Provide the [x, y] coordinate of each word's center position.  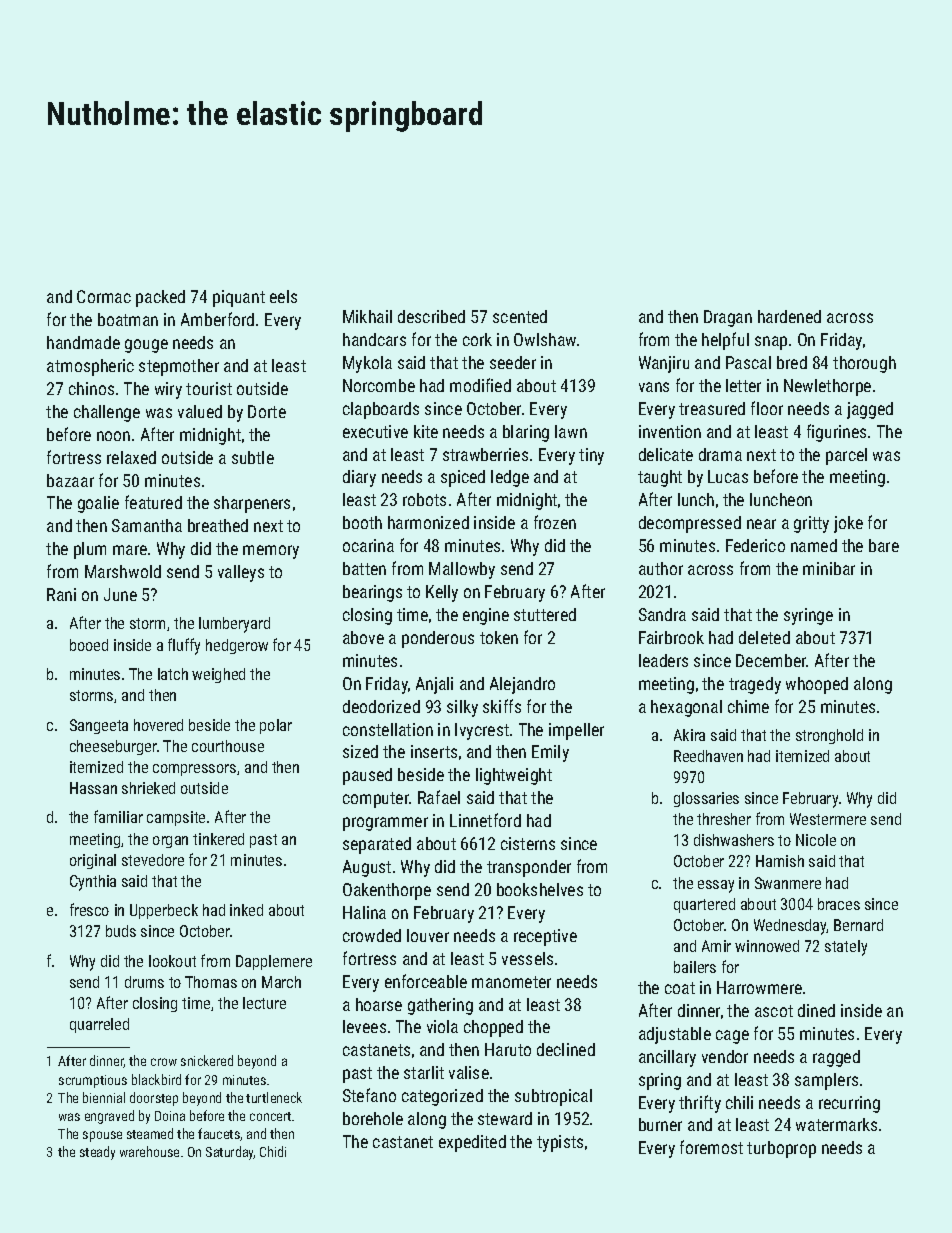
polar [276, 726]
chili [739, 1102]
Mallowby [462, 570]
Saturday [230, 1153]
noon [113, 436]
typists [560, 1143]
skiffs [502, 706]
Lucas [728, 476]
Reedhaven [708, 756]
